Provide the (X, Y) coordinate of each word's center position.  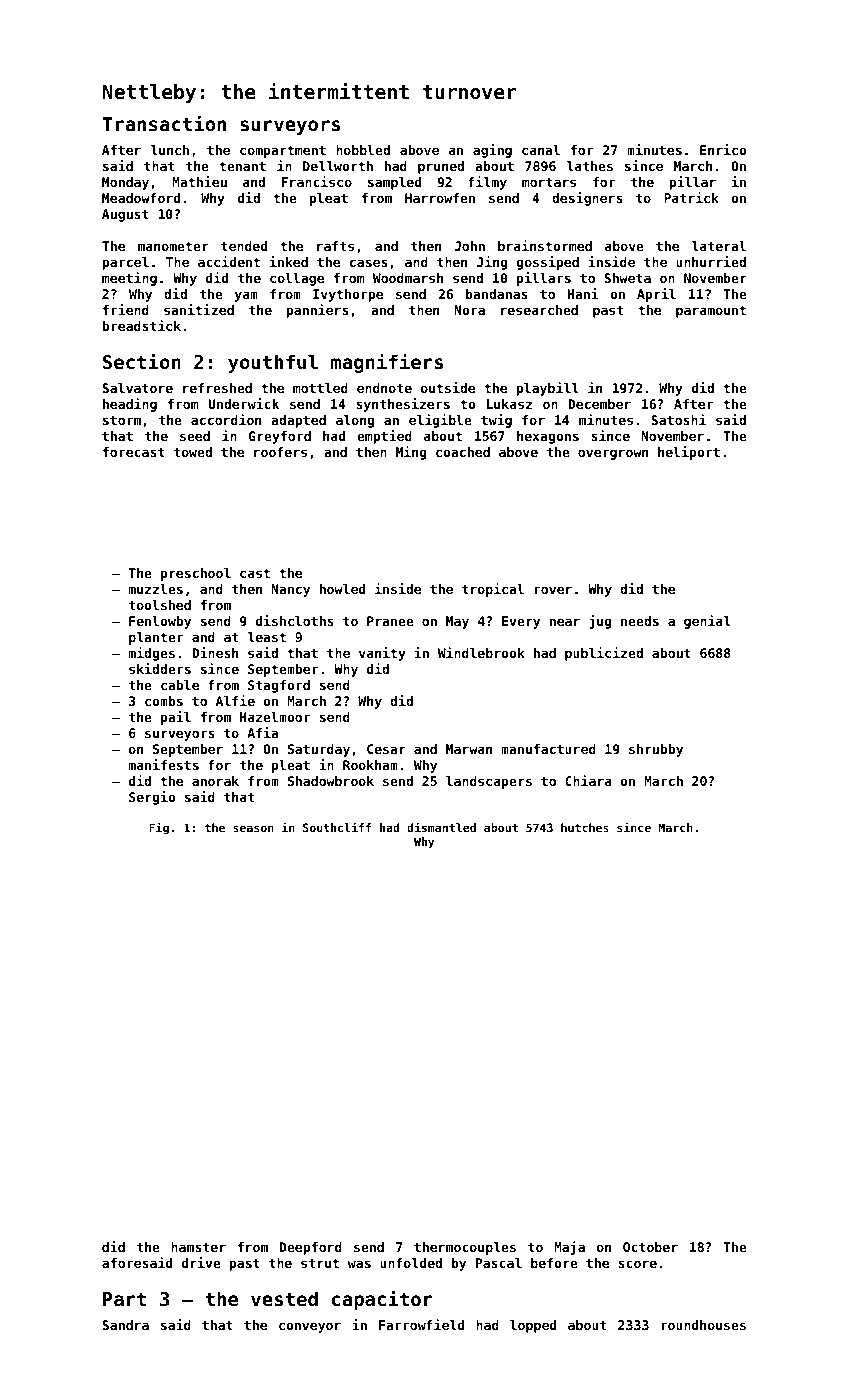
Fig (159, 828)
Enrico (723, 149)
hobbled (363, 150)
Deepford (311, 1248)
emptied (384, 437)
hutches (585, 827)
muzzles (156, 589)
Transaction (164, 123)
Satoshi (678, 419)
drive (201, 1262)
